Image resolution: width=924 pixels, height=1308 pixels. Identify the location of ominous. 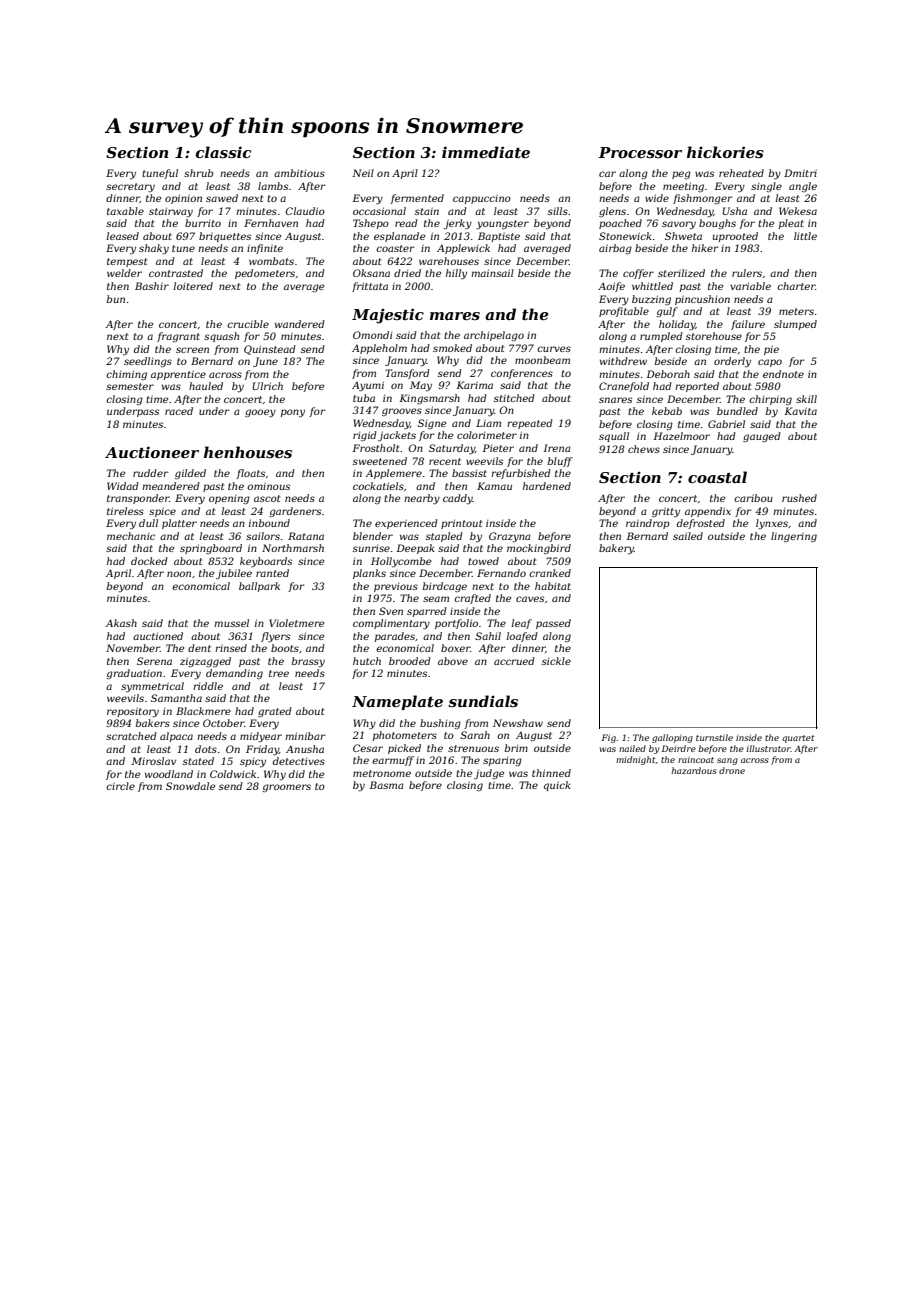
(268, 486).
